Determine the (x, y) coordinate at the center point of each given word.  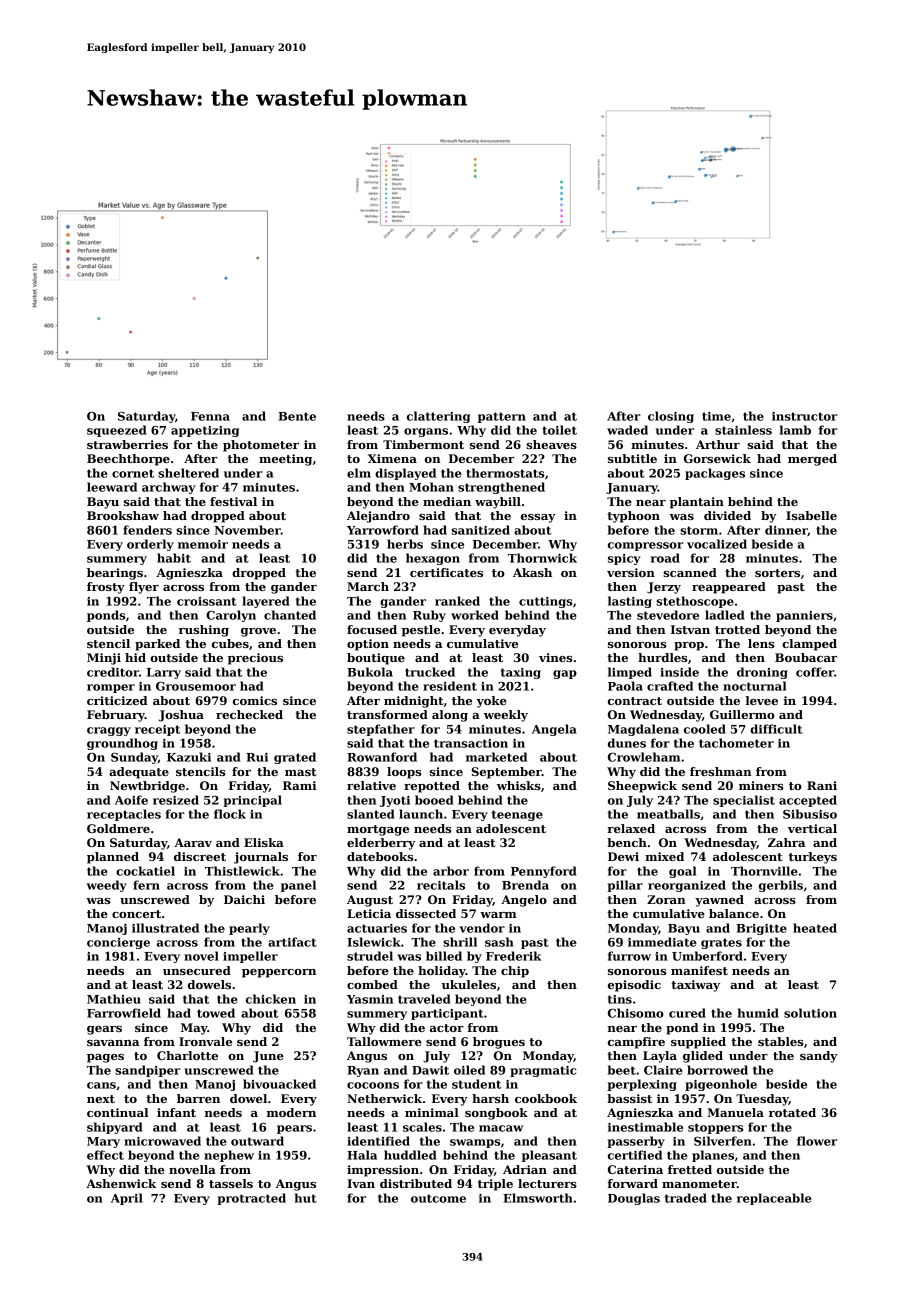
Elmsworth (538, 1198)
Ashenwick (121, 1183)
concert (136, 914)
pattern (502, 417)
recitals (441, 885)
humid (758, 1013)
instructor (805, 416)
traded (686, 1198)
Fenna (210, 416)
